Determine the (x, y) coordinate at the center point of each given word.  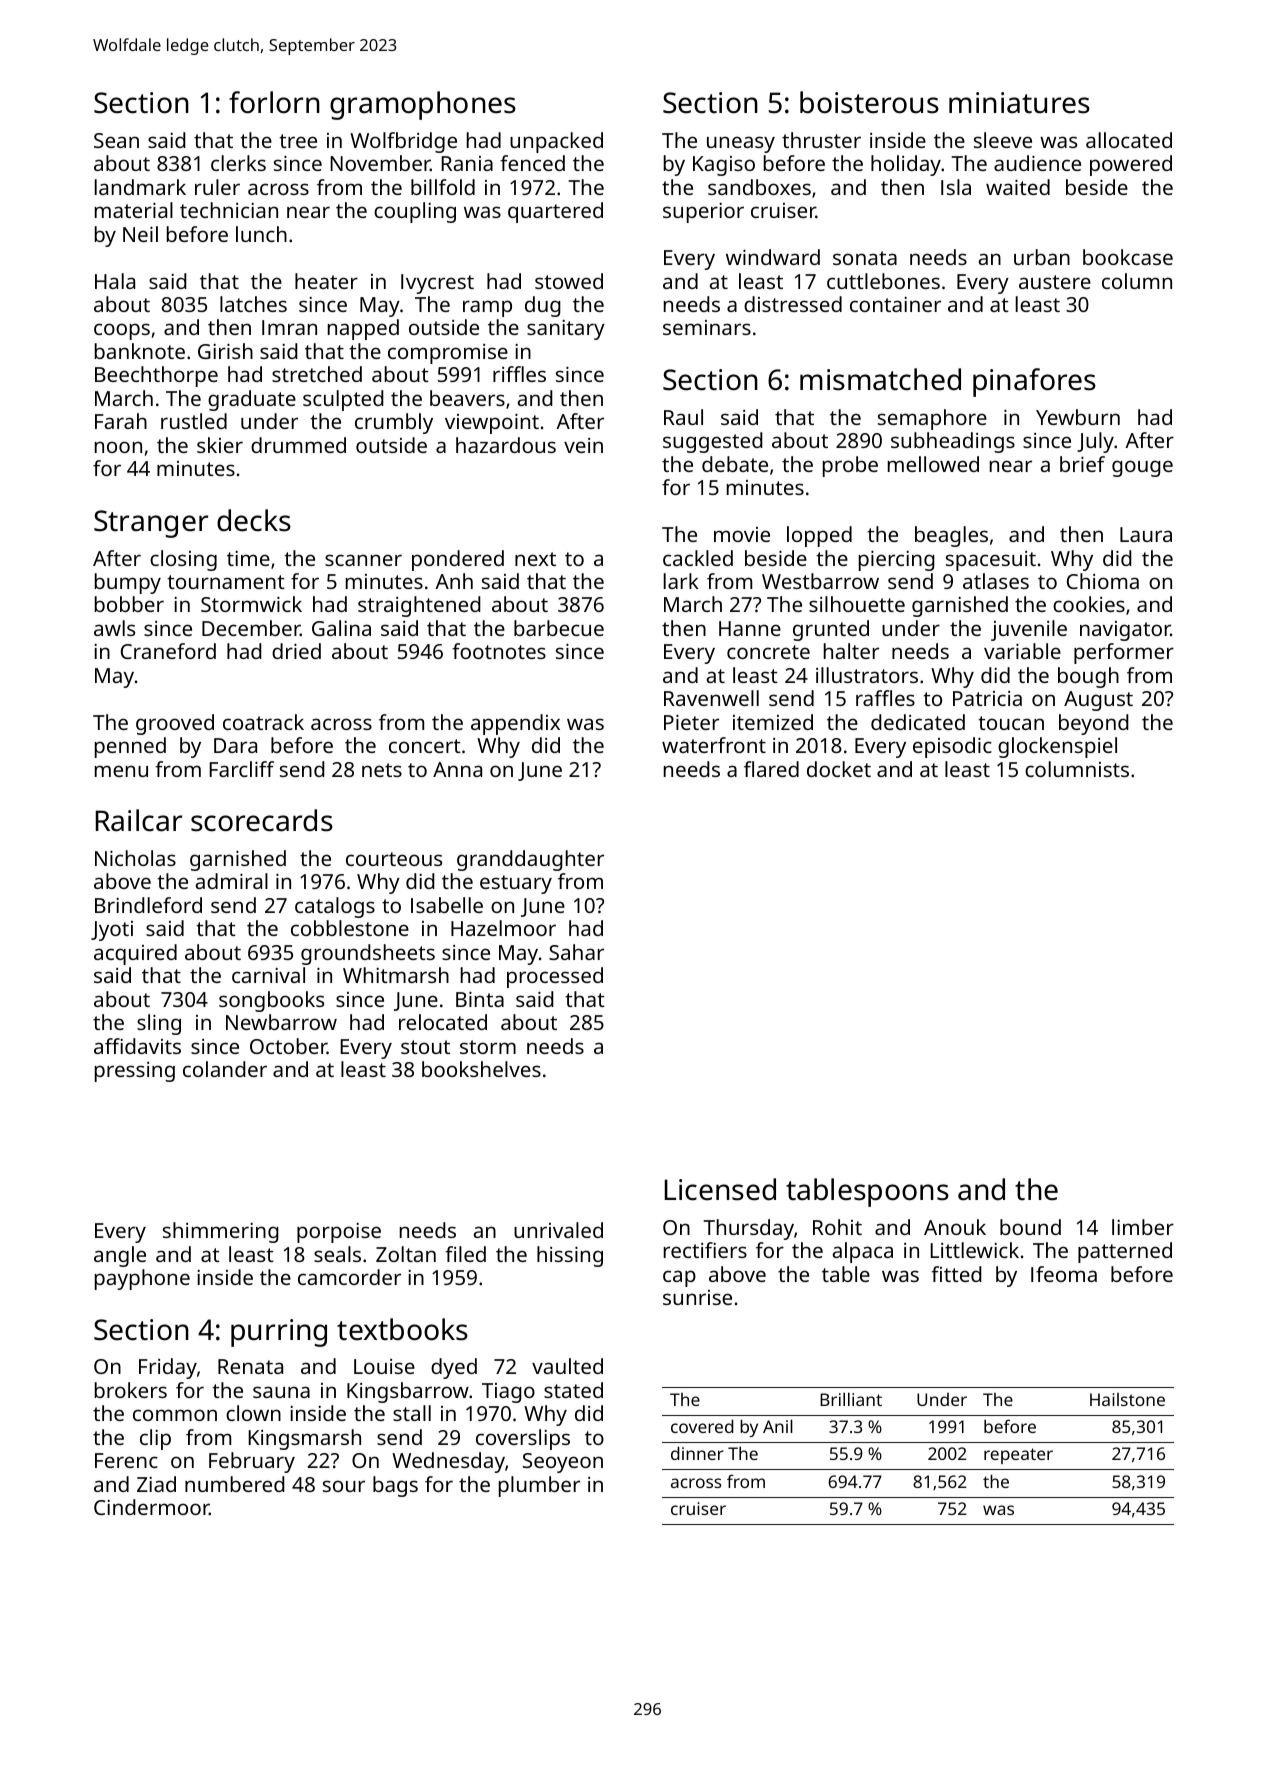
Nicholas (135, 858)
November (380, 163)
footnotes (499, 651)
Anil (778, 1426)
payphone (142, 1279)
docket (839, 769)
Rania (467, 163)
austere (1055, 282)
